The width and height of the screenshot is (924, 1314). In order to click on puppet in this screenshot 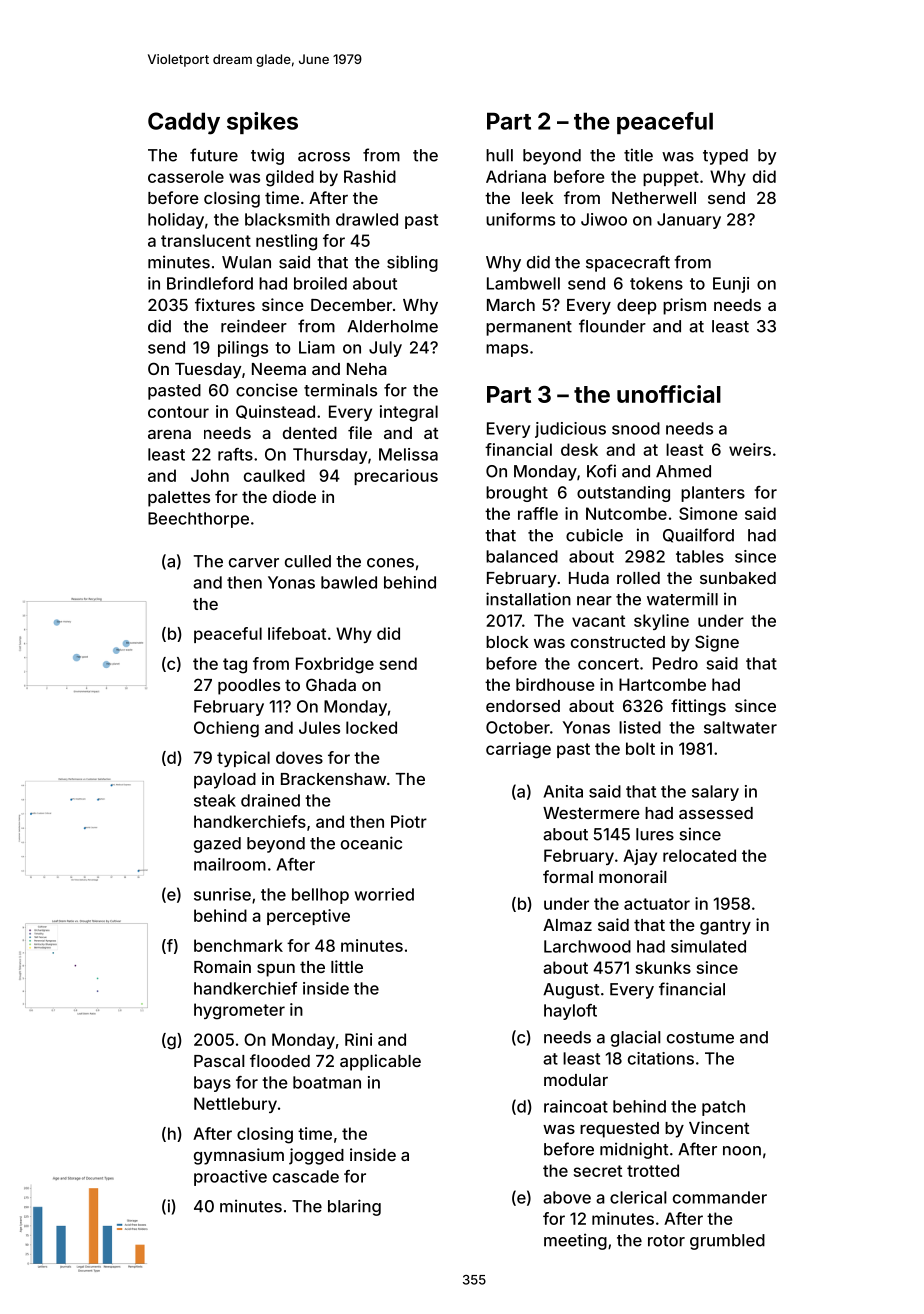, I will do `click(671, 178)`.
